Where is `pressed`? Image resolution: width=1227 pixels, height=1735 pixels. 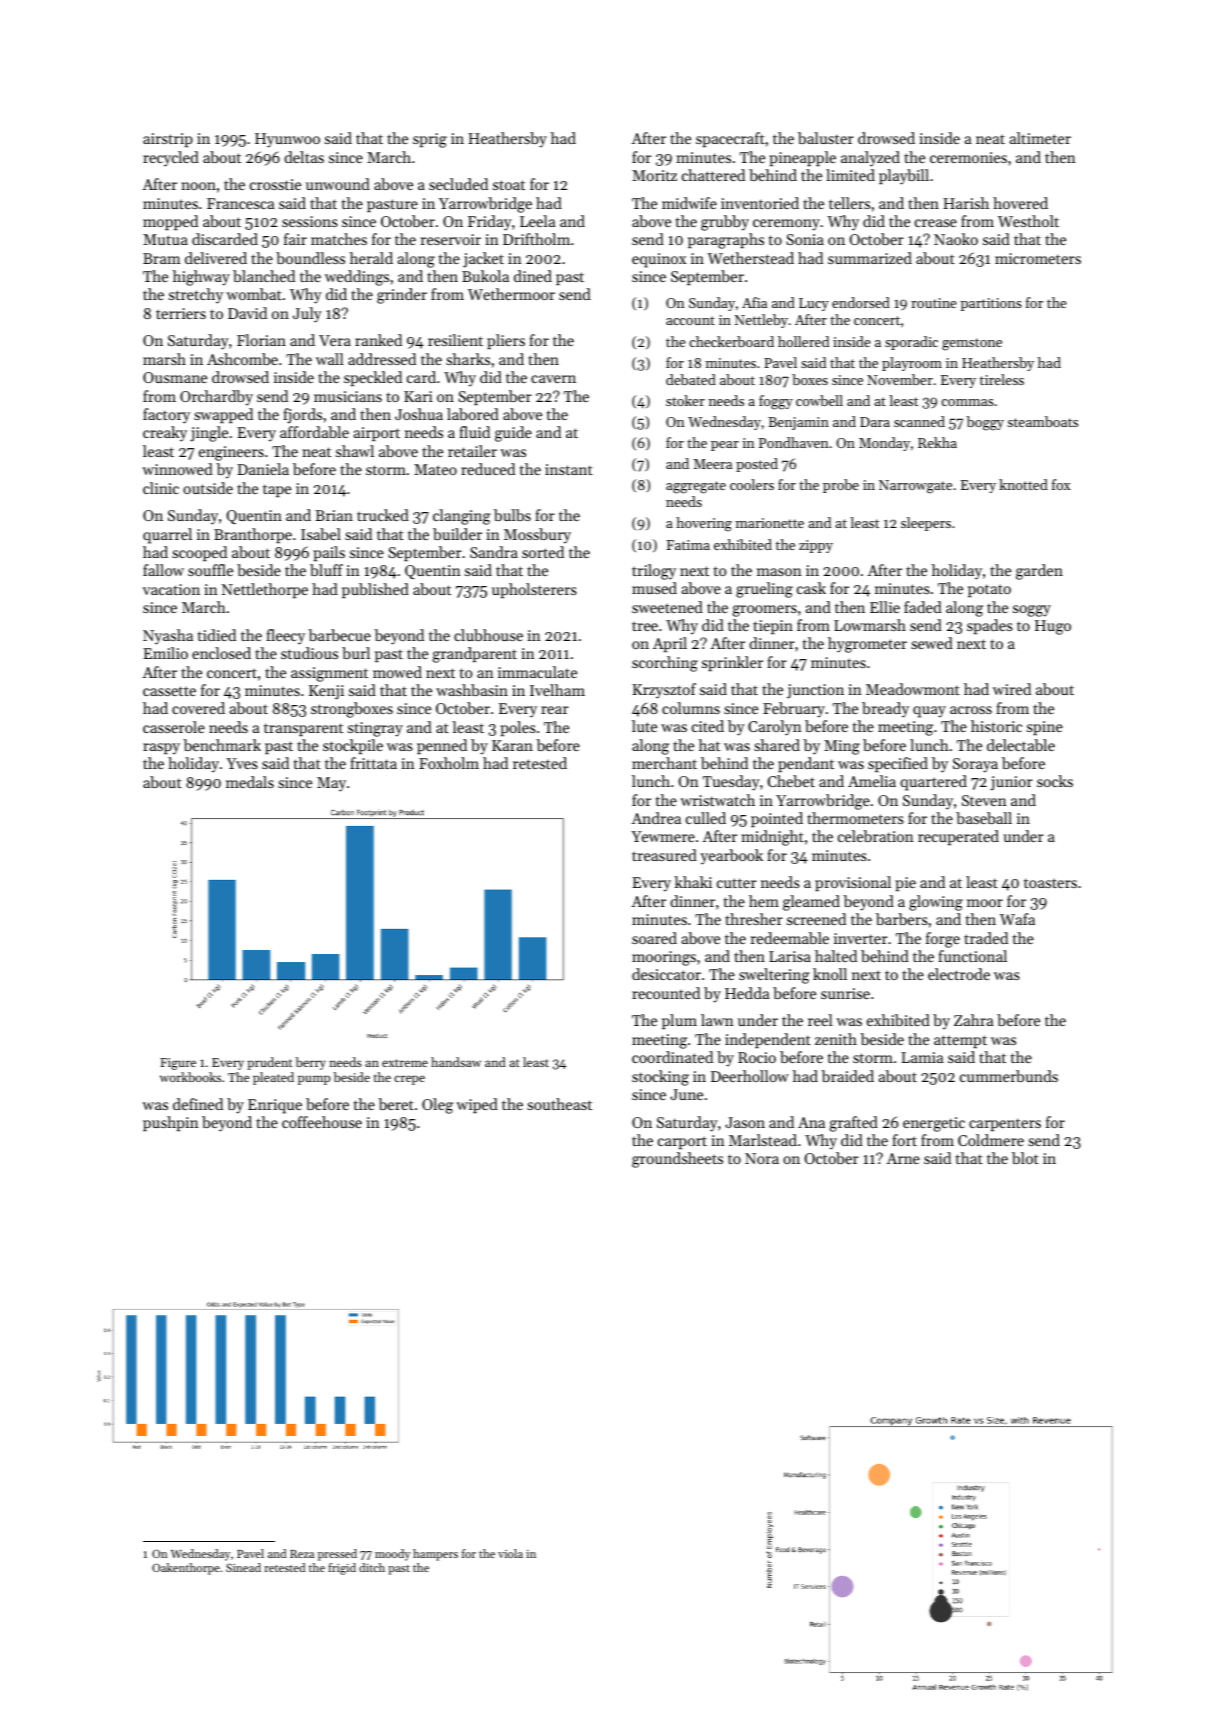
pressed is located at coordinates (337, 1555).
